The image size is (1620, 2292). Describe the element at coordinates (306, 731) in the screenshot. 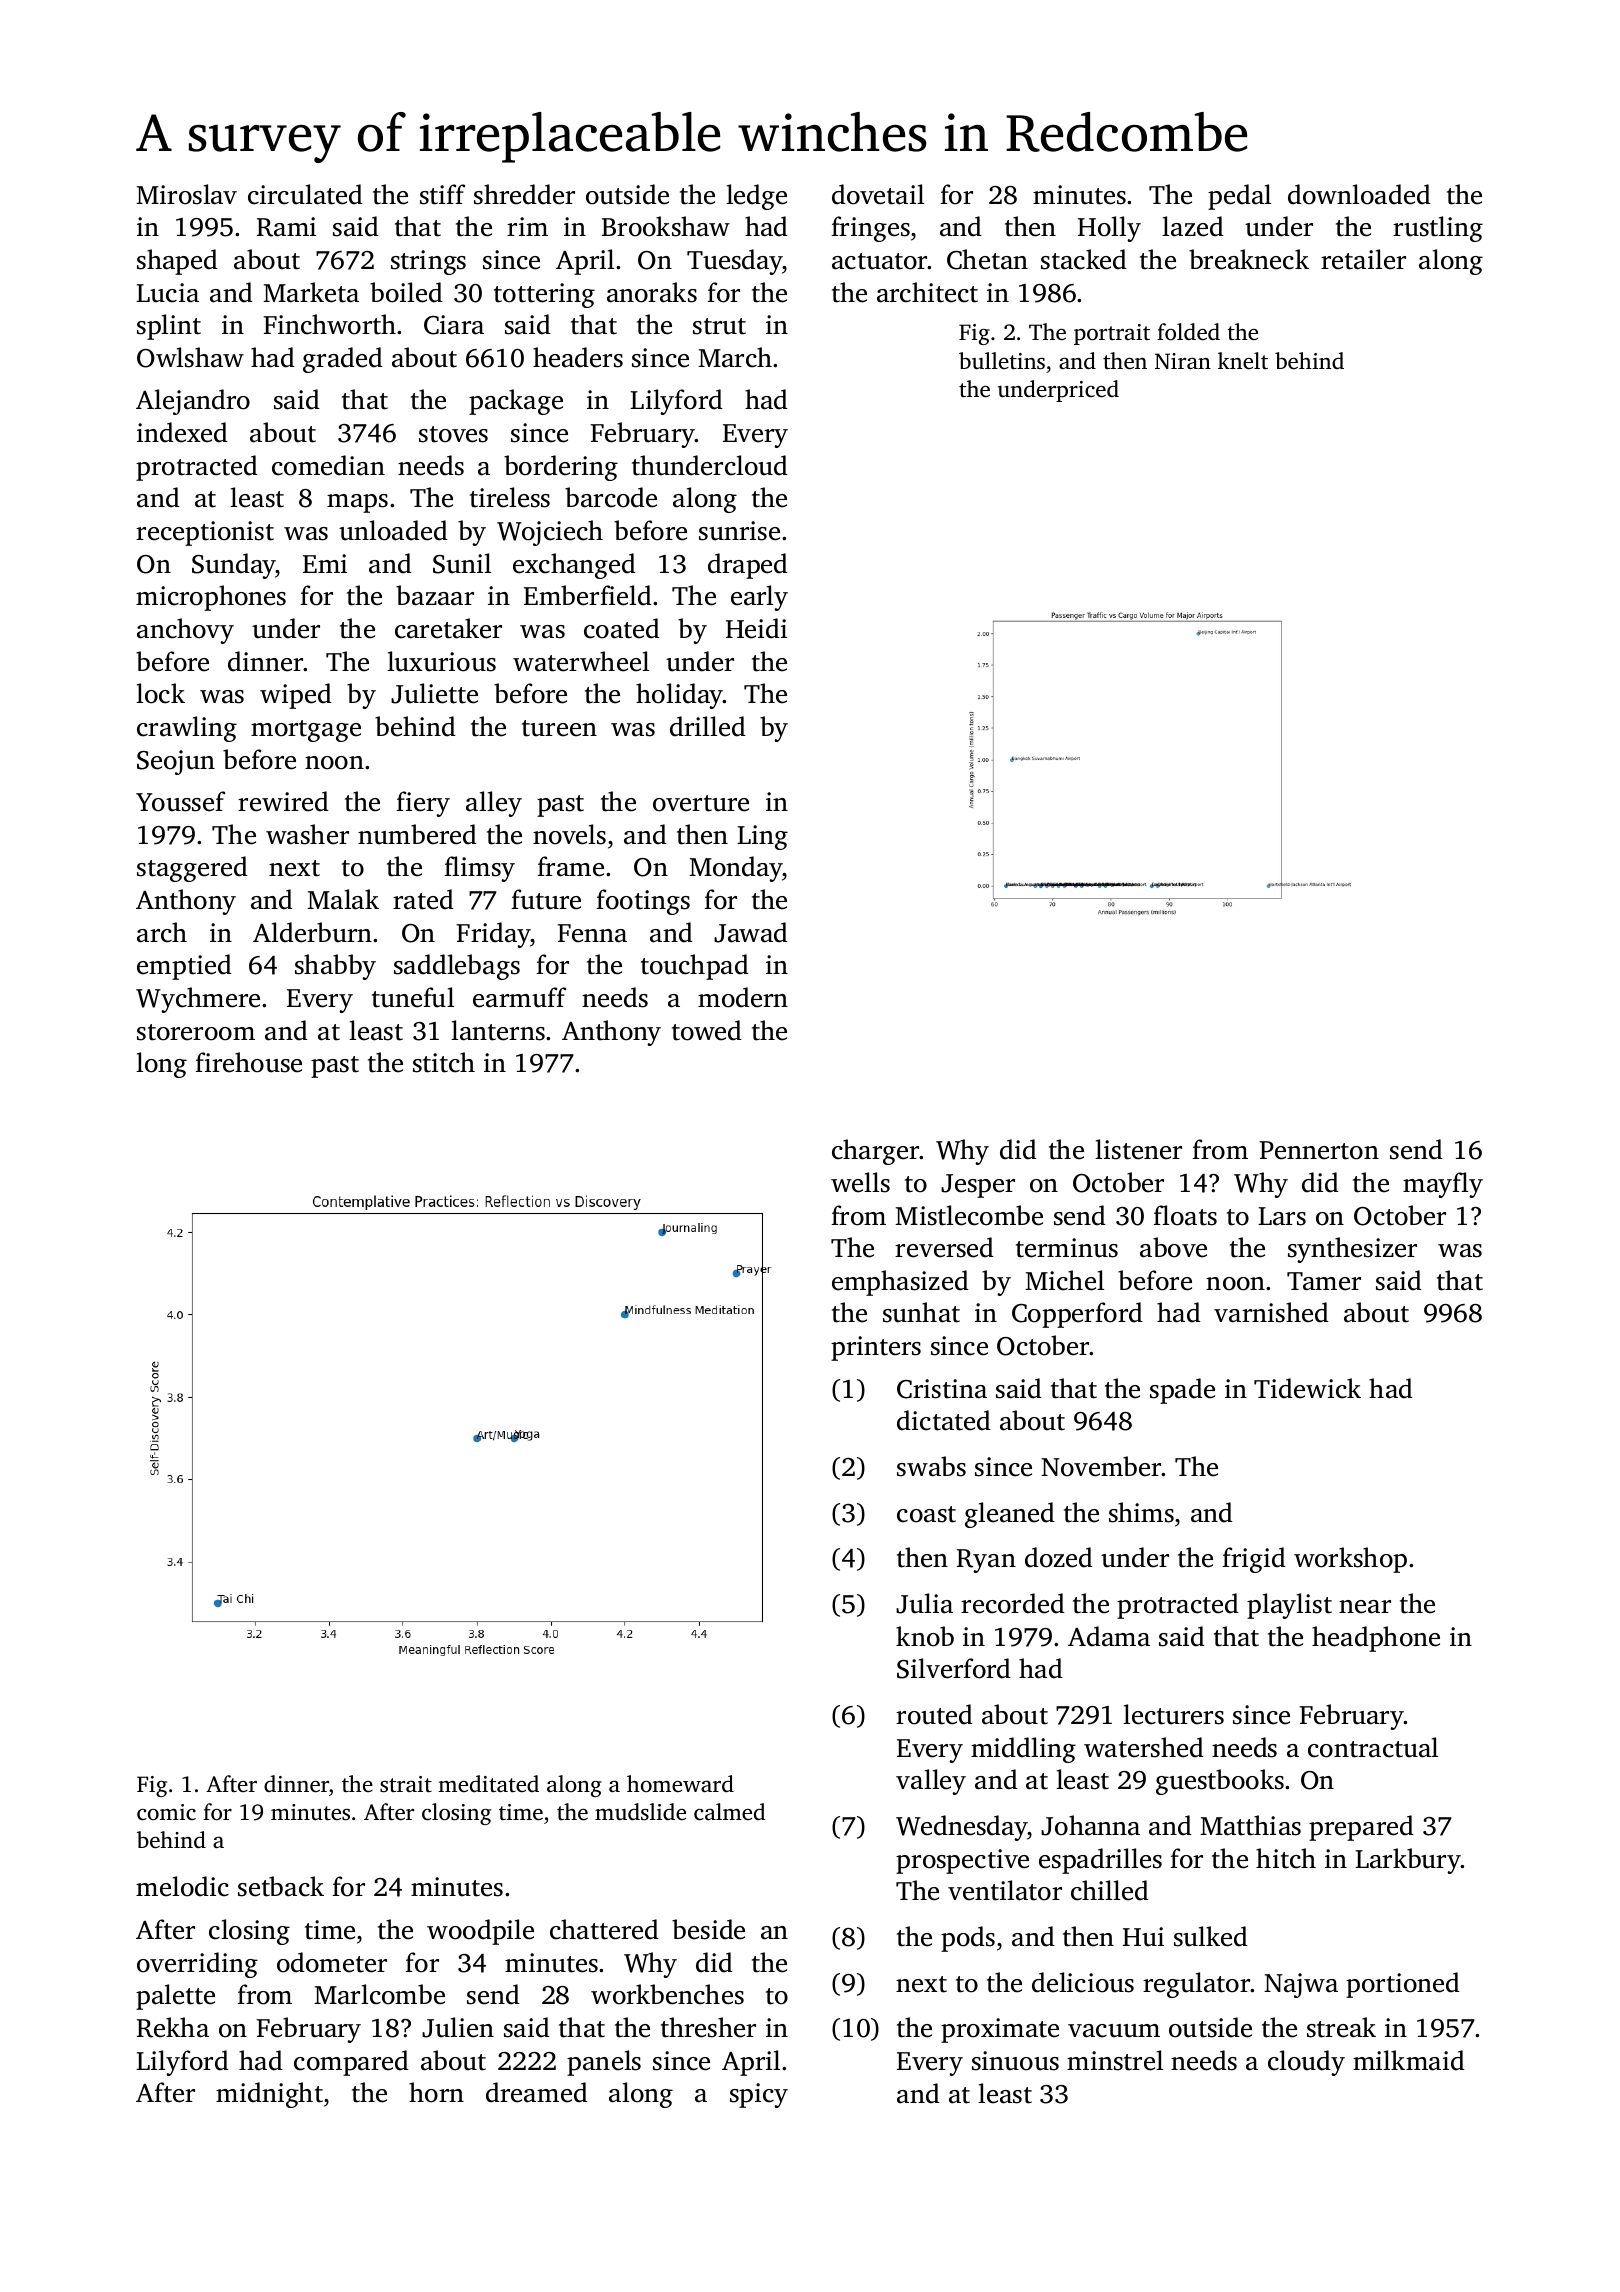

I see `mortgage` at that location.
